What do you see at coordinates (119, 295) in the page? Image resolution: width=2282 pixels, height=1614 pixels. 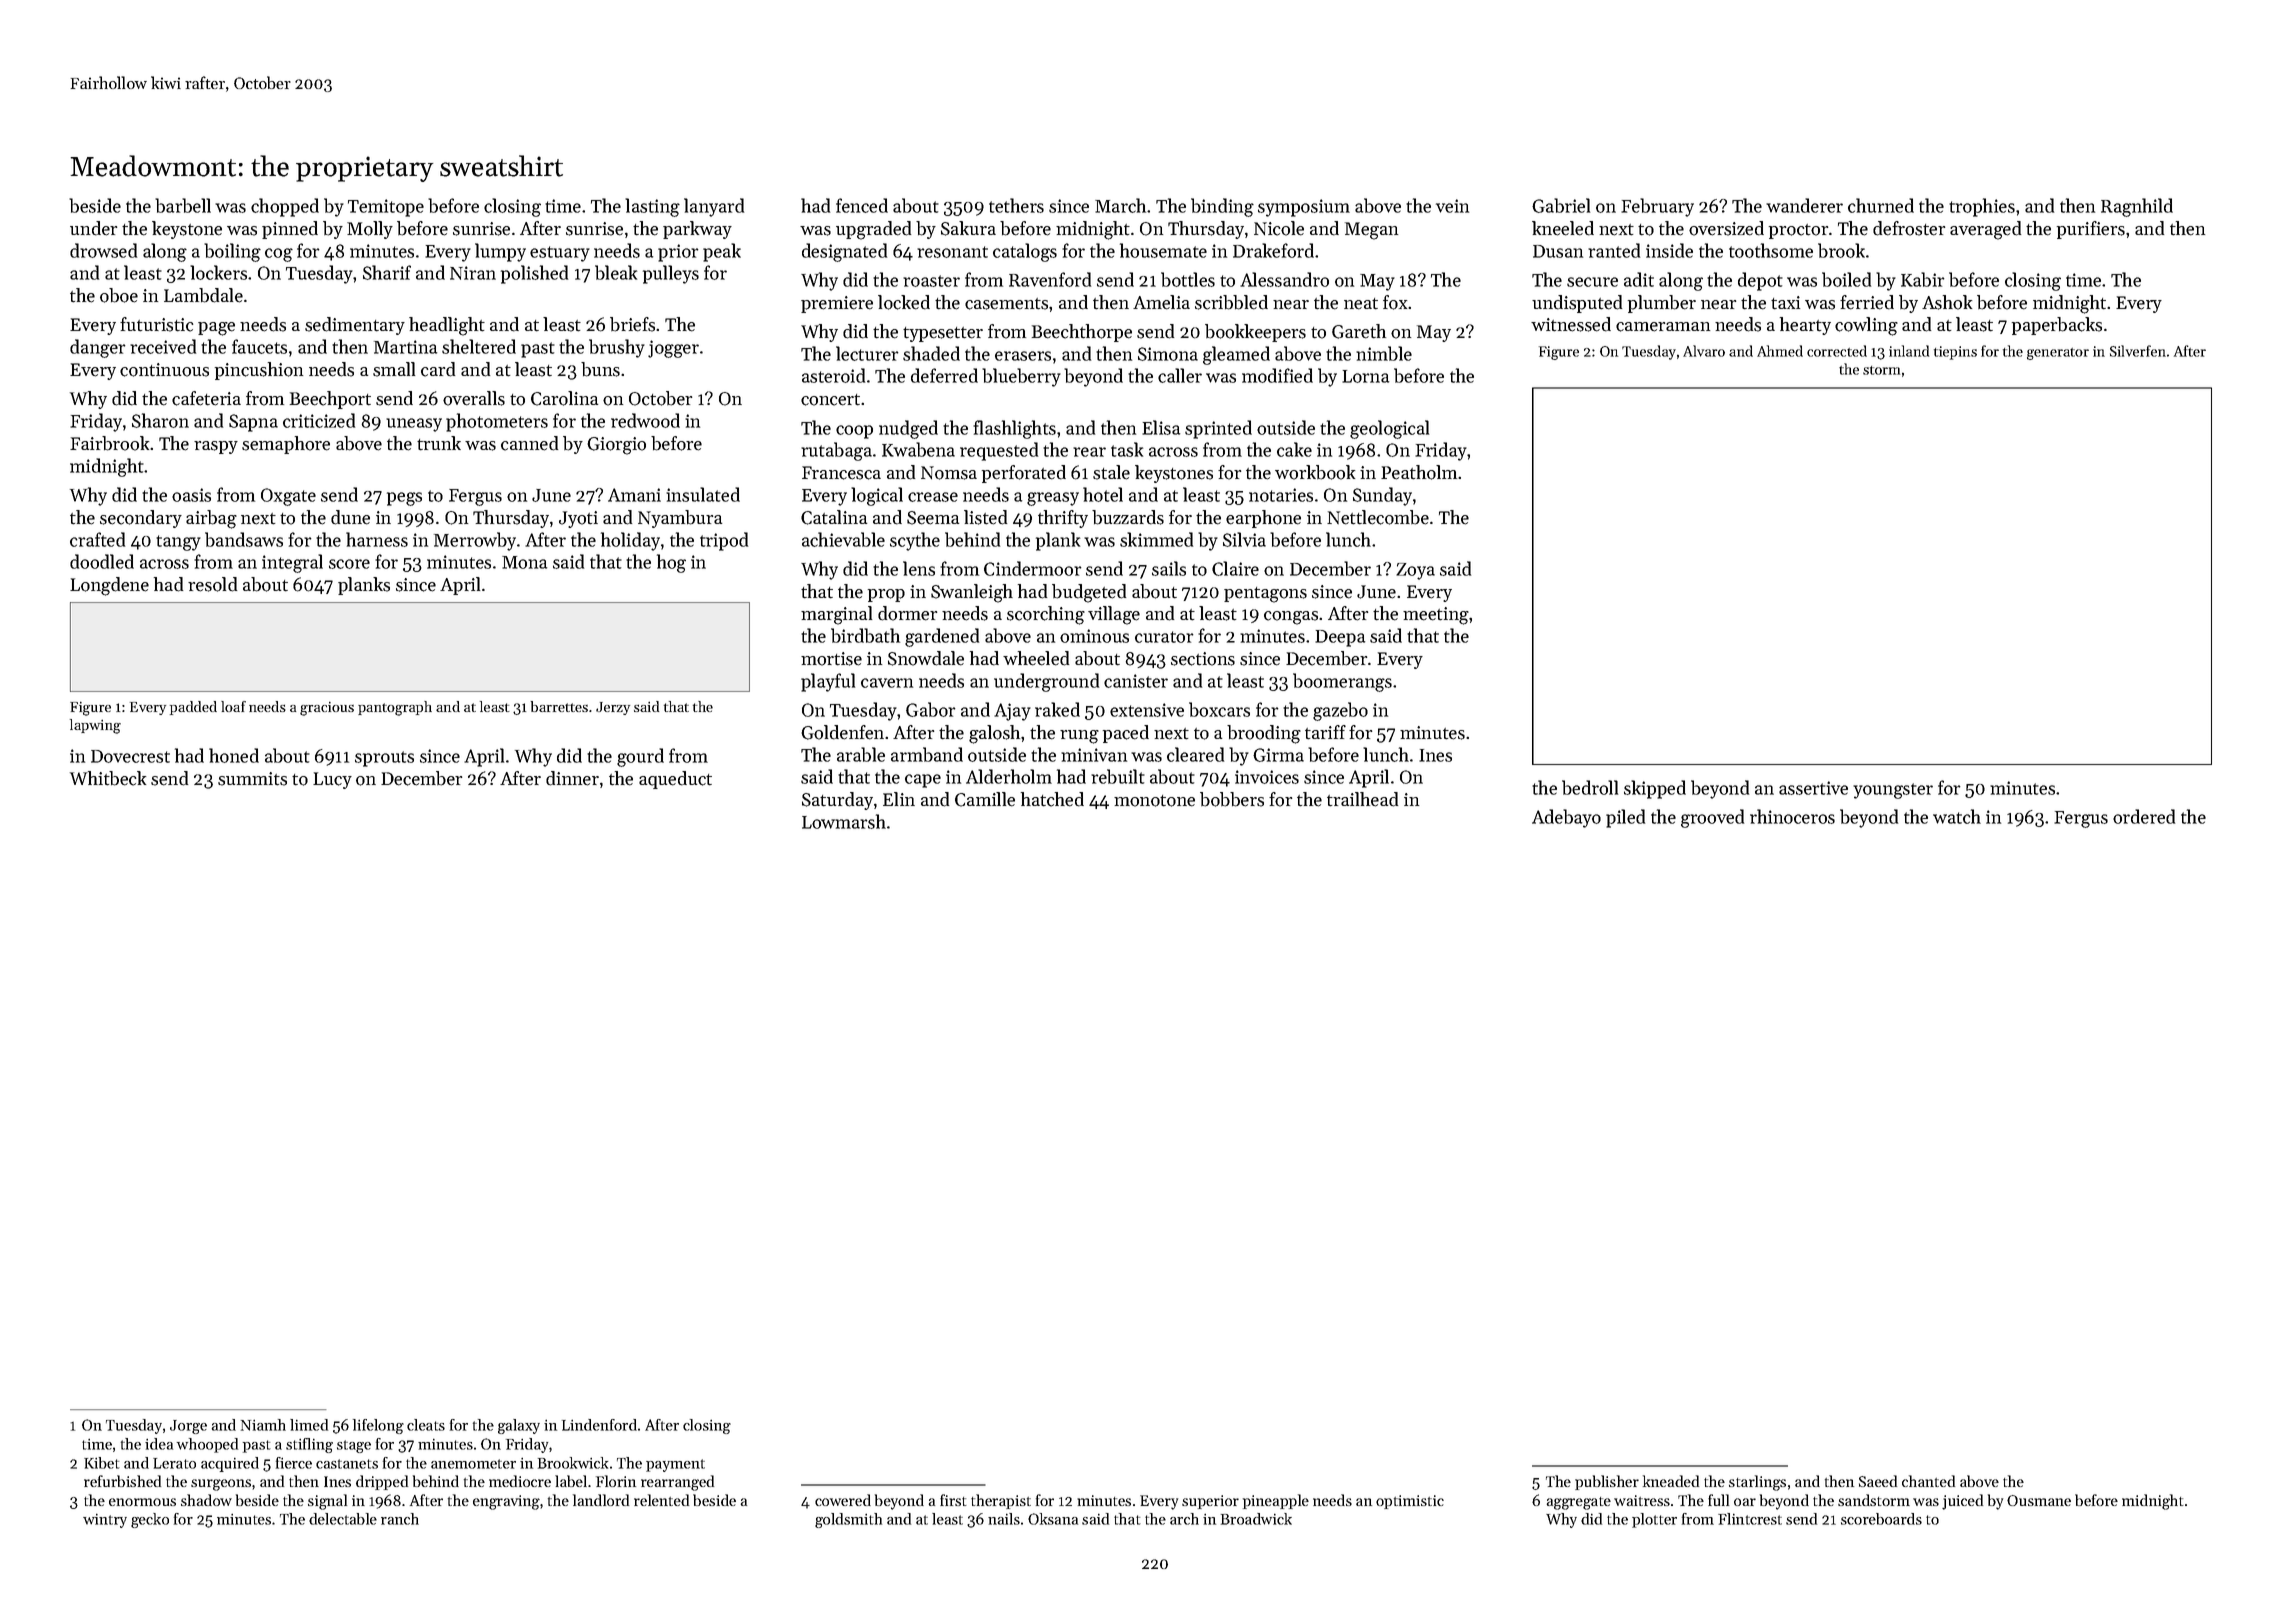 I see `oboe` at bounding box center [119, 295].
